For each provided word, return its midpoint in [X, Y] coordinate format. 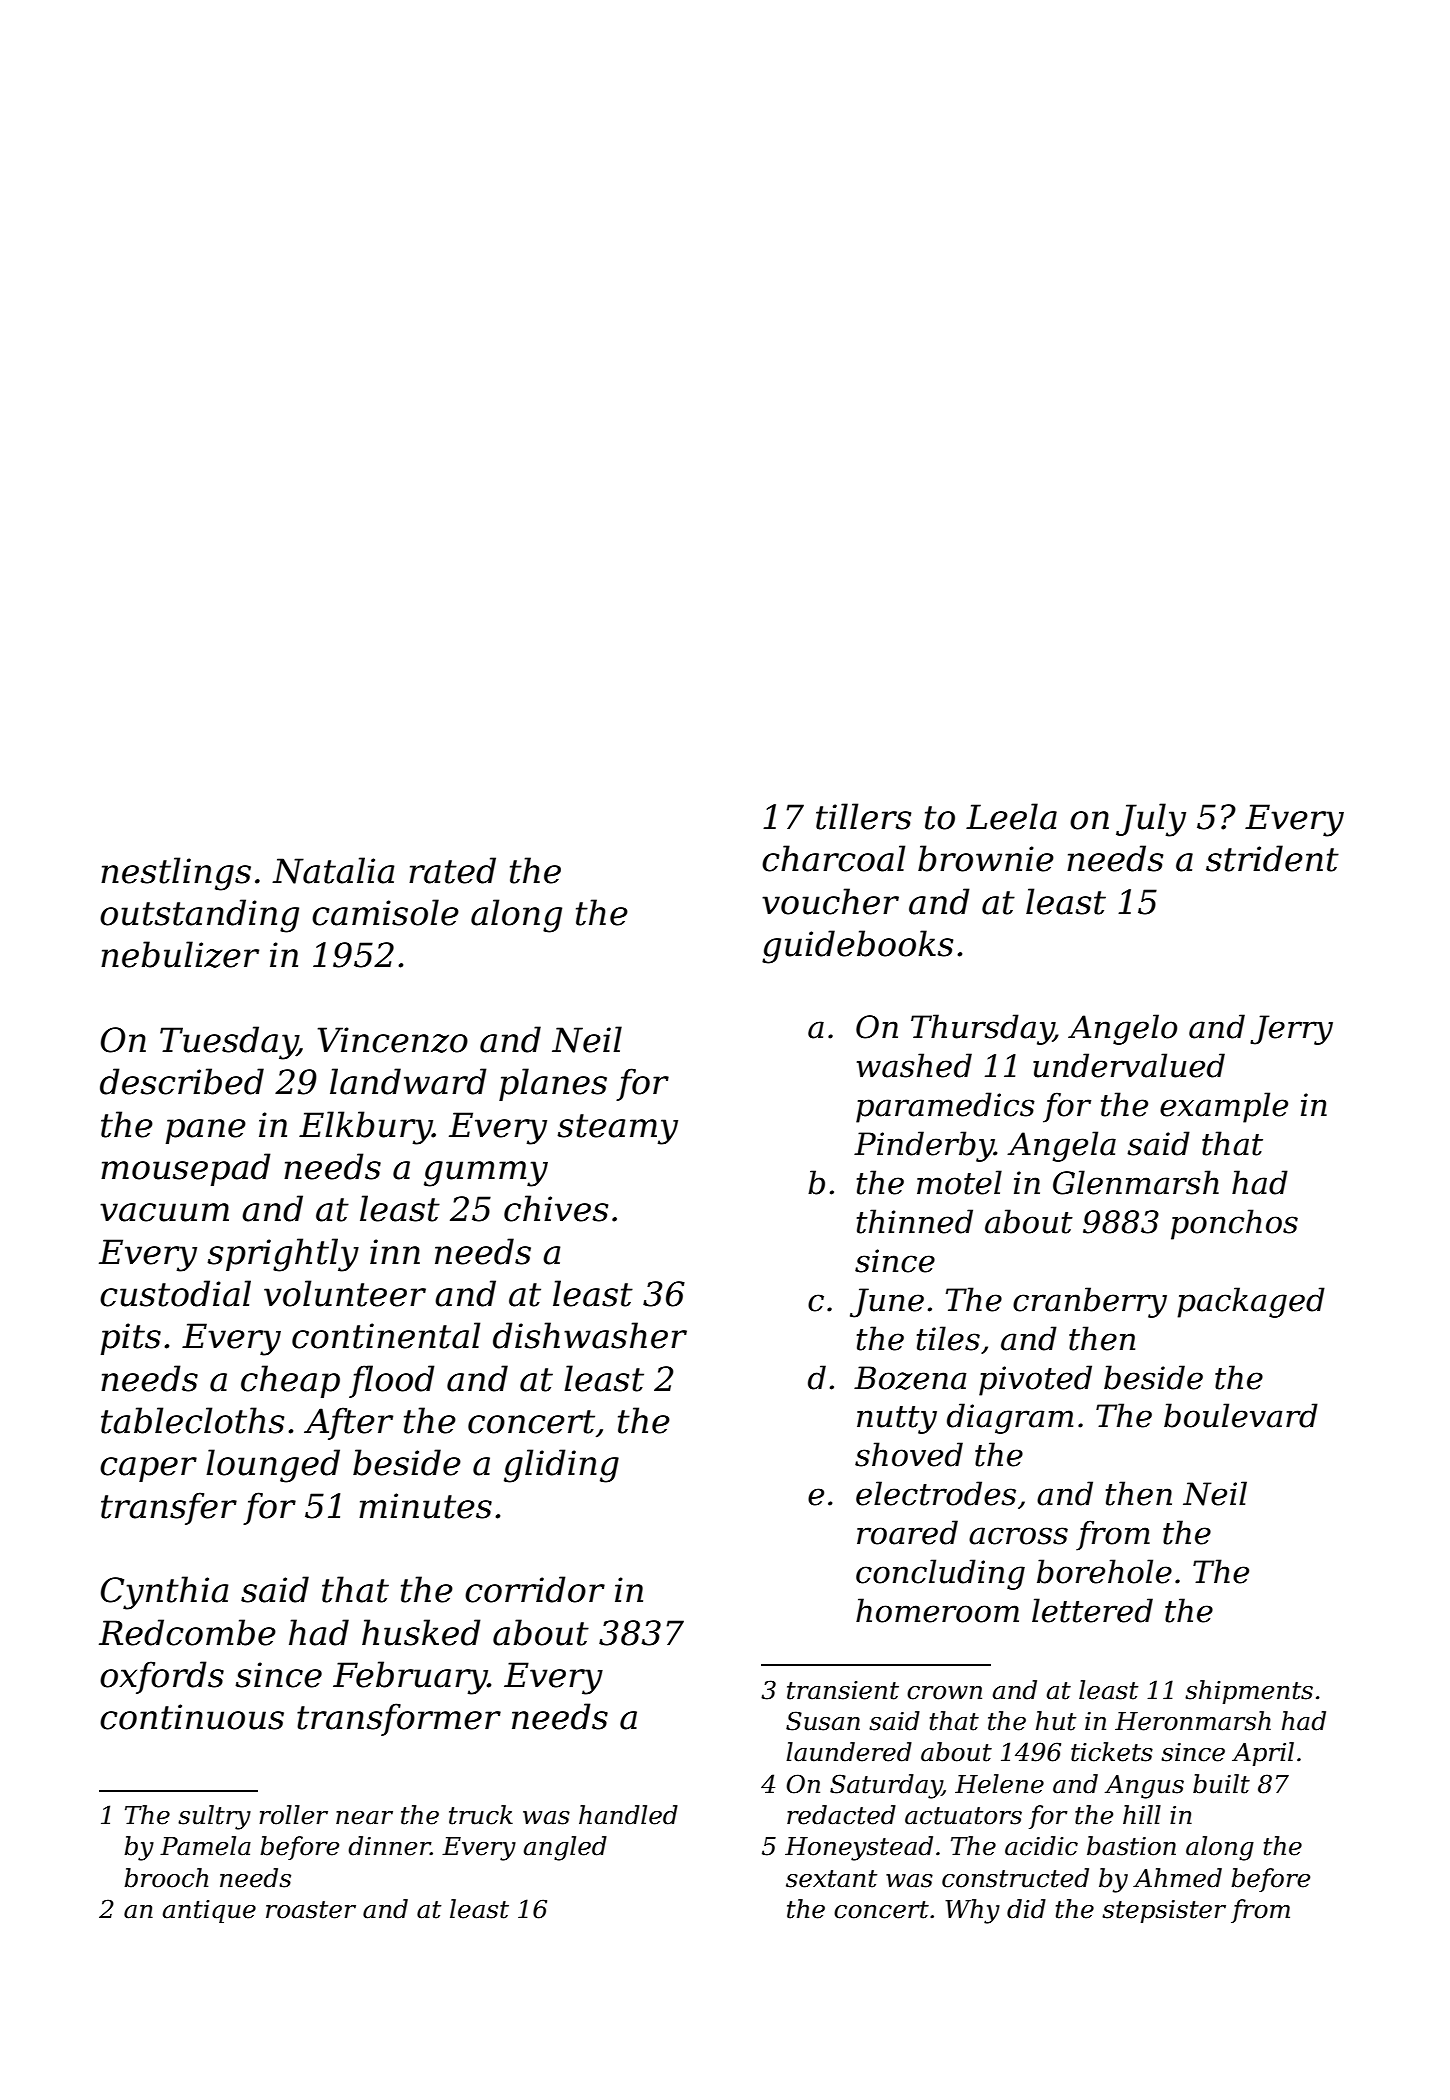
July [1151, 820]
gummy [486, 1174]
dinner [389, 1846]
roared [907, 1532]
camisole [385, 912]
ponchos [1234, 1224]
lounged [273, 1466]
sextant [831, 1879]
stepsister [1164, 1911]
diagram [1010, 1418]
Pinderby [924, 1146]
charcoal [833, 858]
